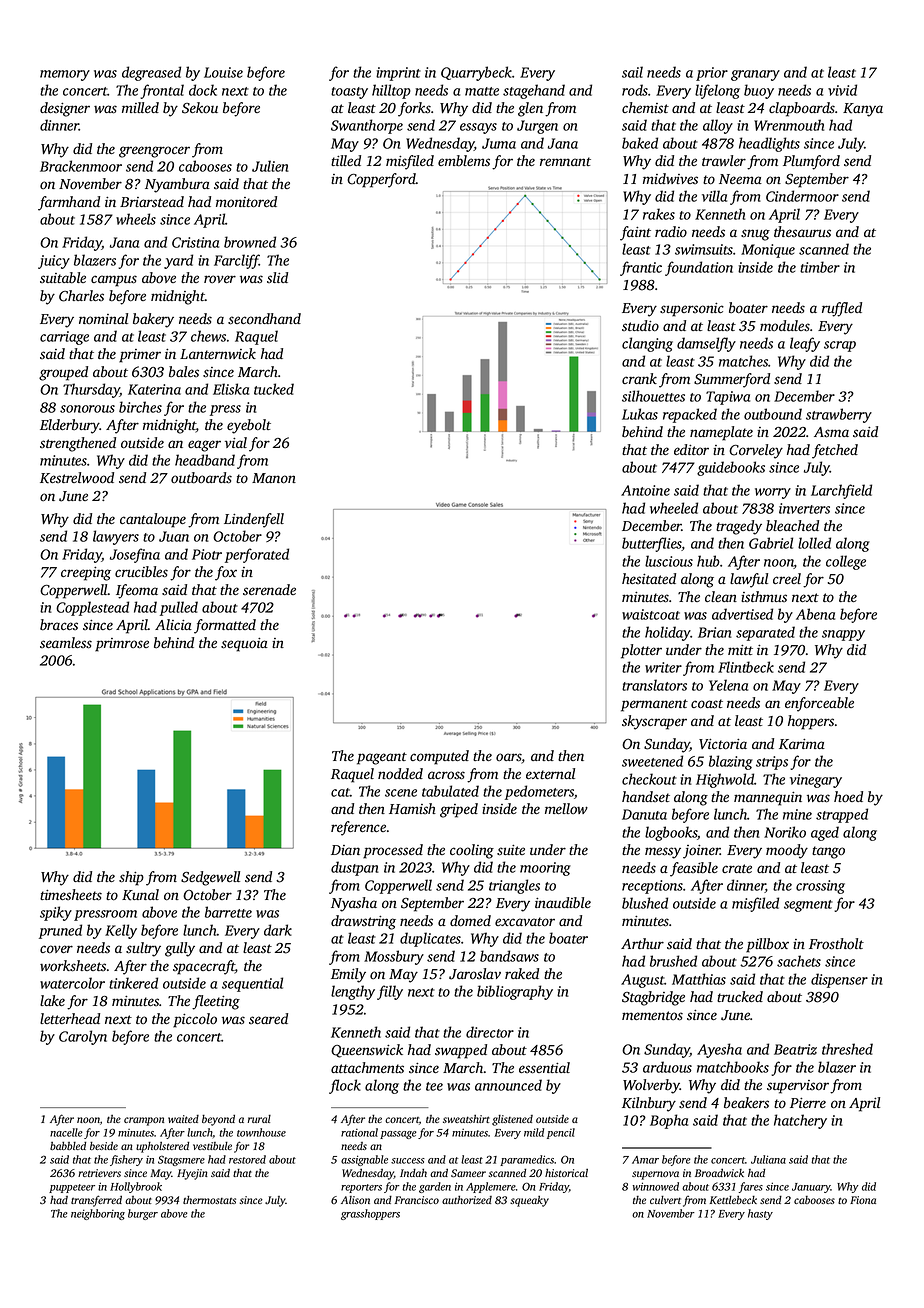  What do you see at coordinates (144, 1121) in the page?
I see `crampon` at bounding box center [144, 1121].
